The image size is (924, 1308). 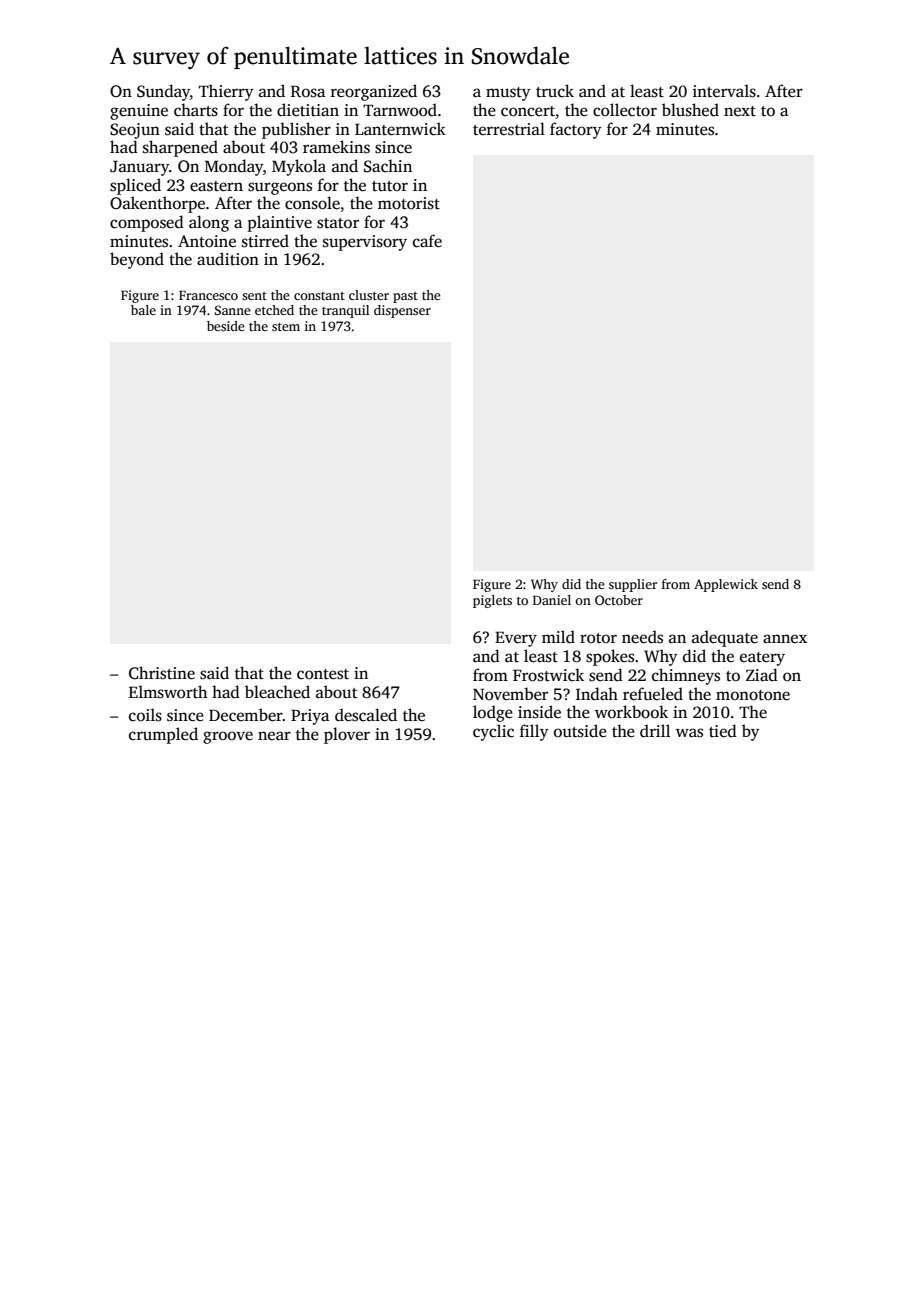 What do you see at coordinates (323, 674) in the screenshot?
I see `contest` at bounding box center [323, 674].
